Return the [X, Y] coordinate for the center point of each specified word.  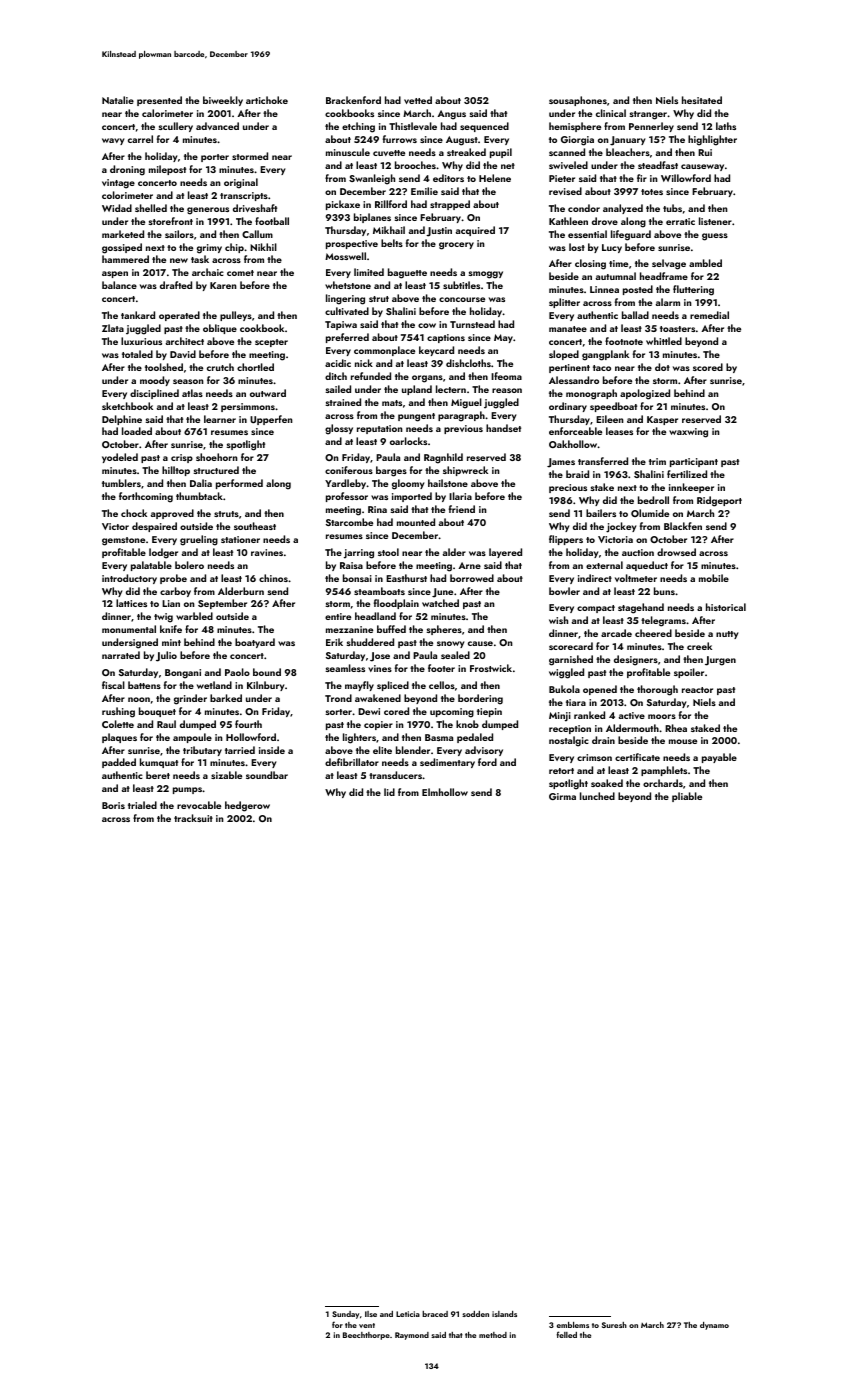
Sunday [345, 1315]
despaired [154, 527]
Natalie [118, 100]
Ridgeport [719, 501]
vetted [418, 100]
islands [504, 1314]
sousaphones [578, 101]
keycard [436, 351]
